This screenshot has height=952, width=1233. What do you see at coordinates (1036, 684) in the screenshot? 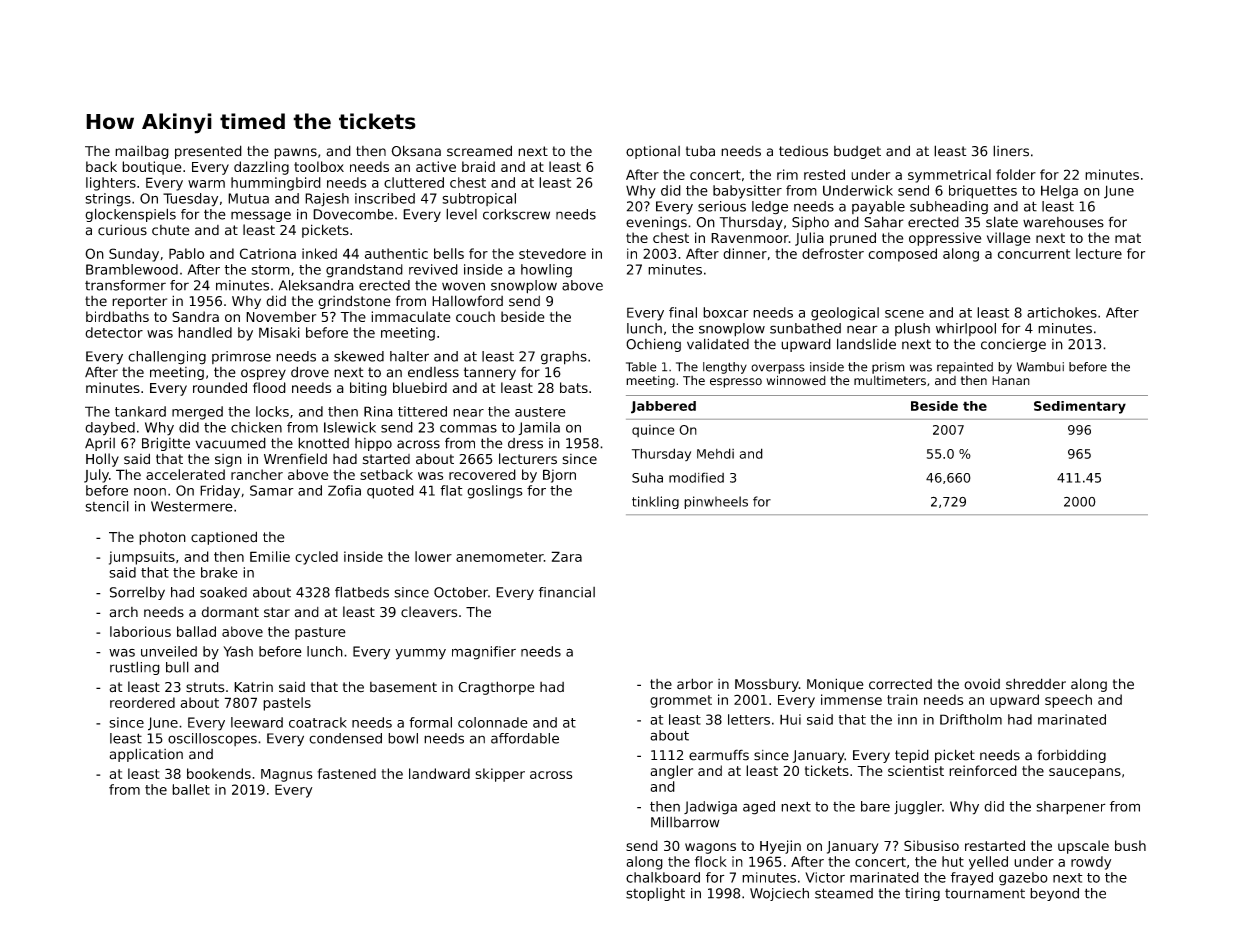
I see `shredder` at bounding box center [1036, 684].
